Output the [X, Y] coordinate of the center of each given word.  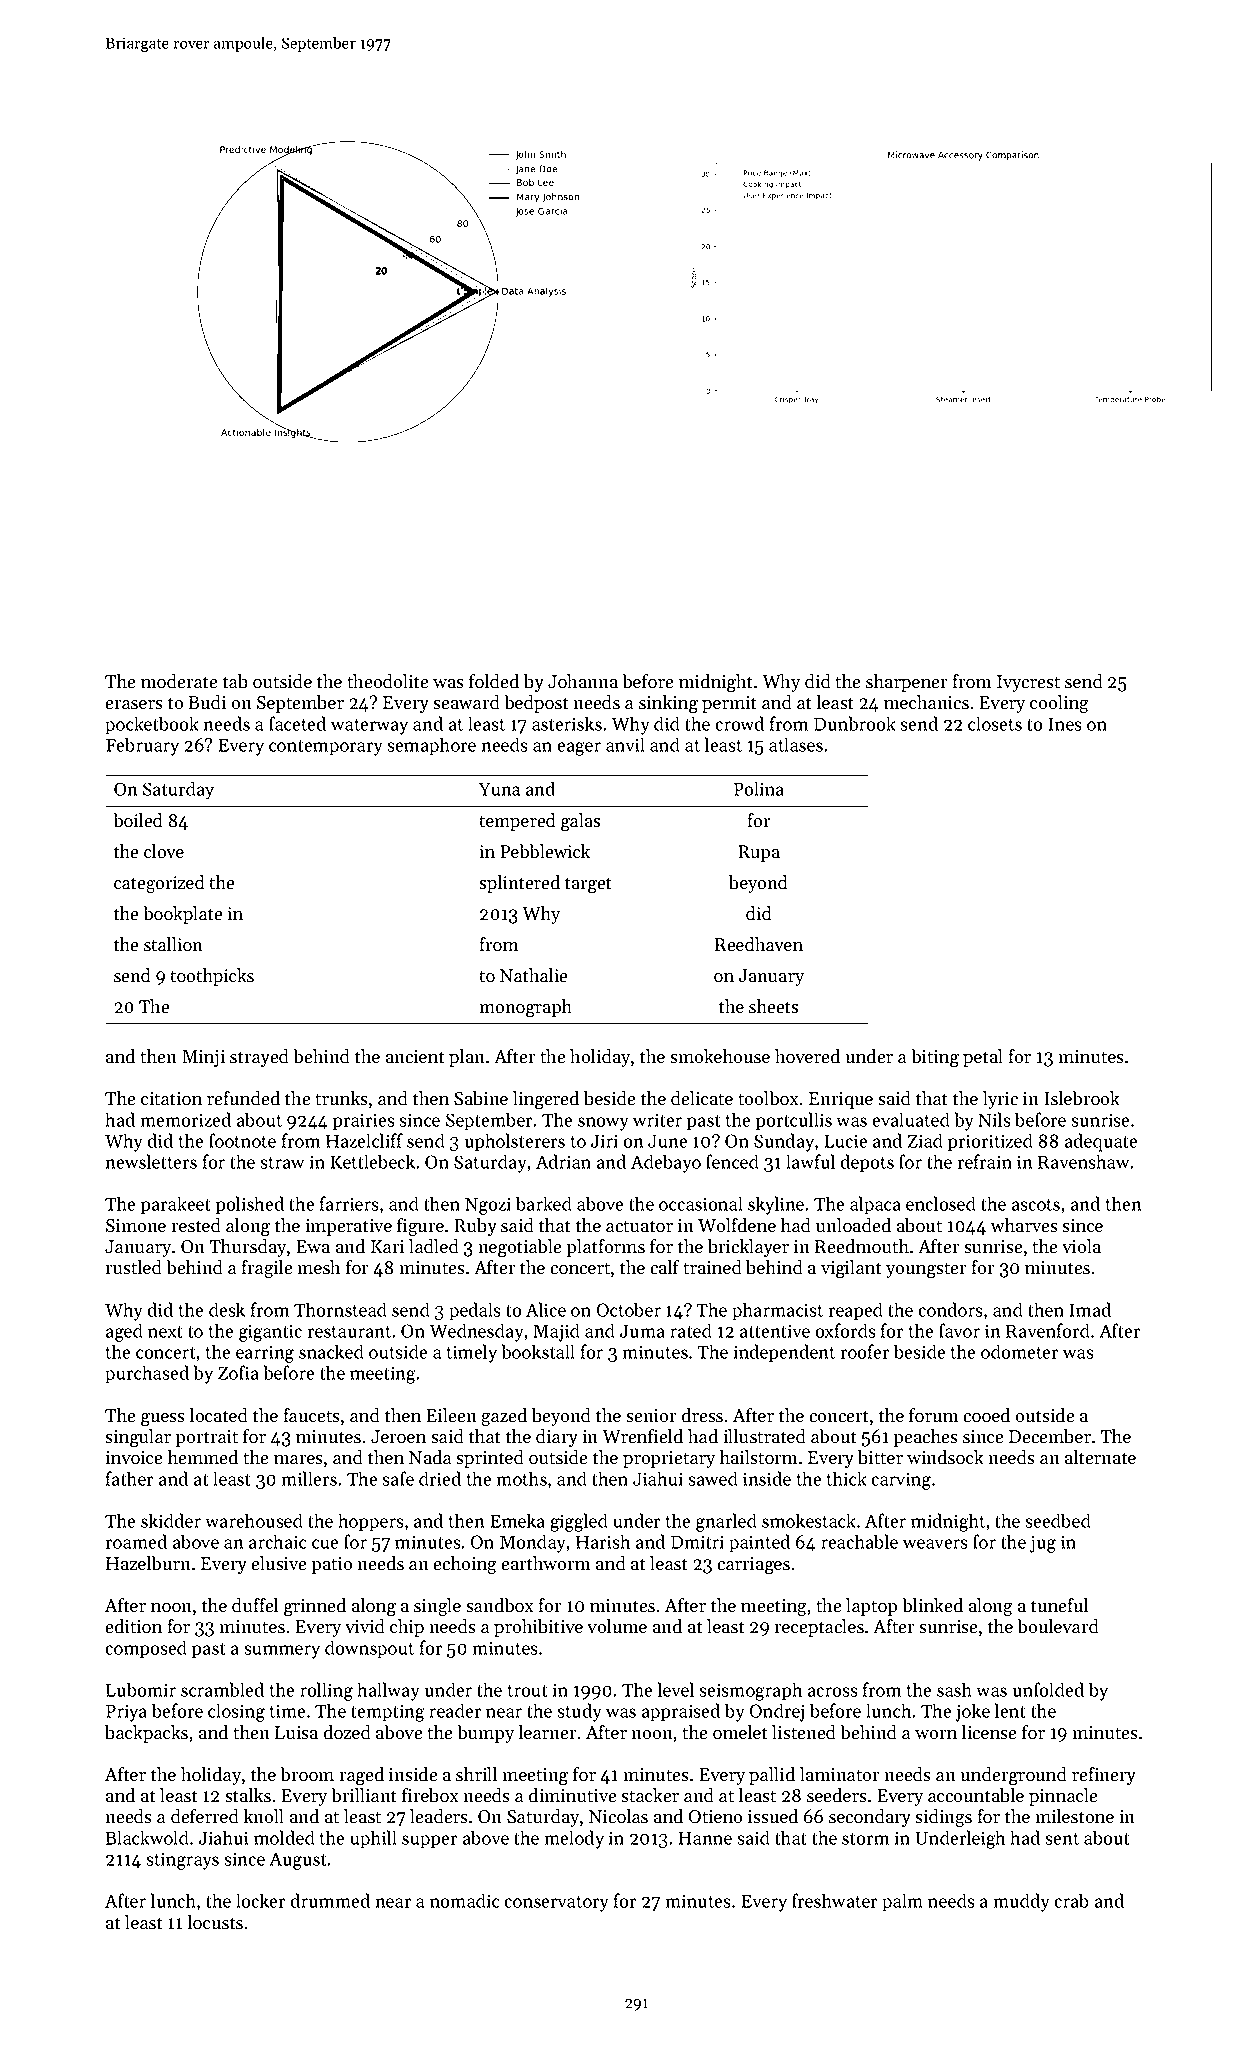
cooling [1059, 704]
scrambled [222, 1689]
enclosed [941, 1203]
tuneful [1059, 1605]
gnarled [726, 1522]
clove [164, 851]
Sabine [481, 1098]
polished [250, 1205]
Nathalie [533, 975]
